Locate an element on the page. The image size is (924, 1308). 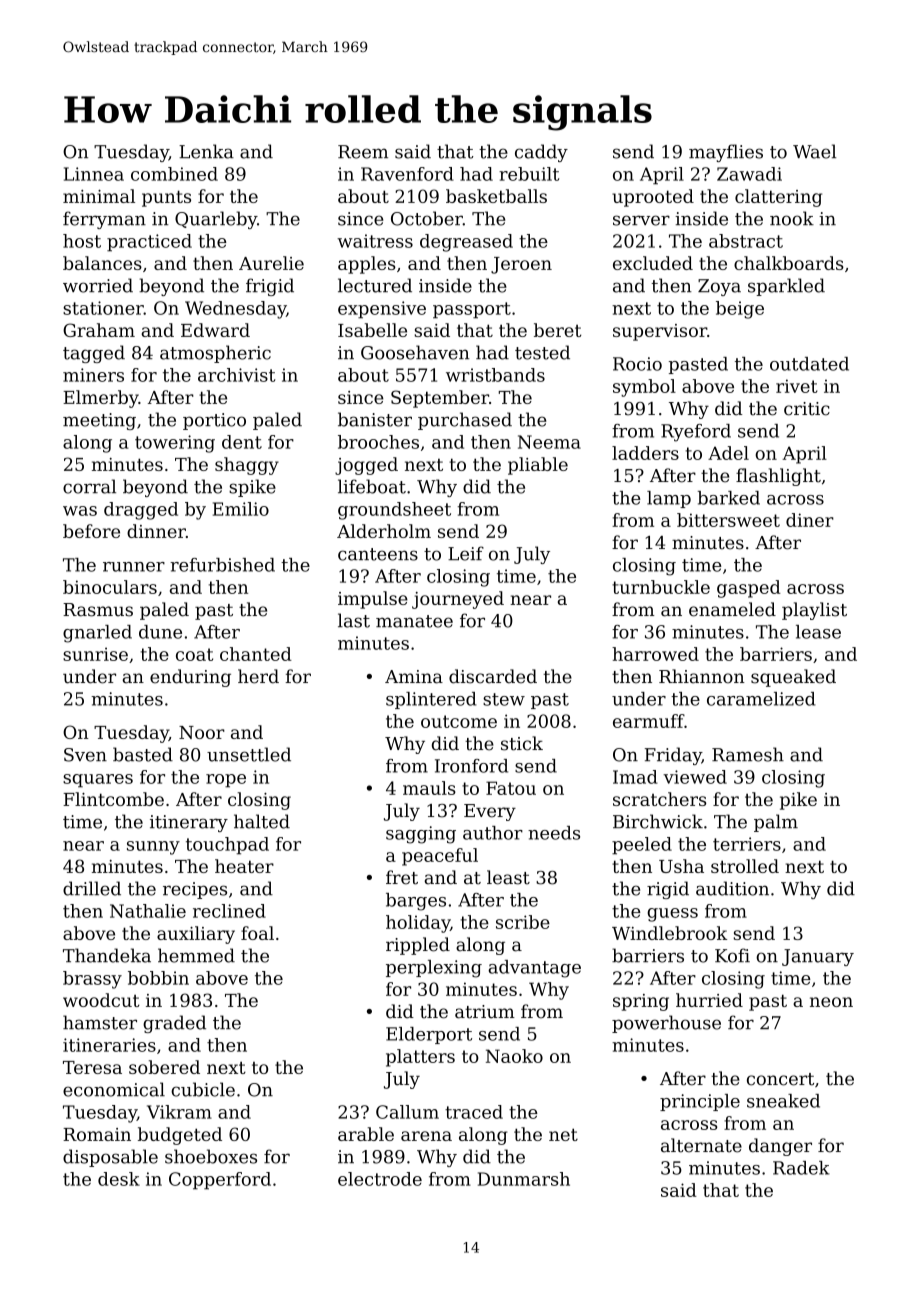
economical is located at coordinates (114, 1089).
